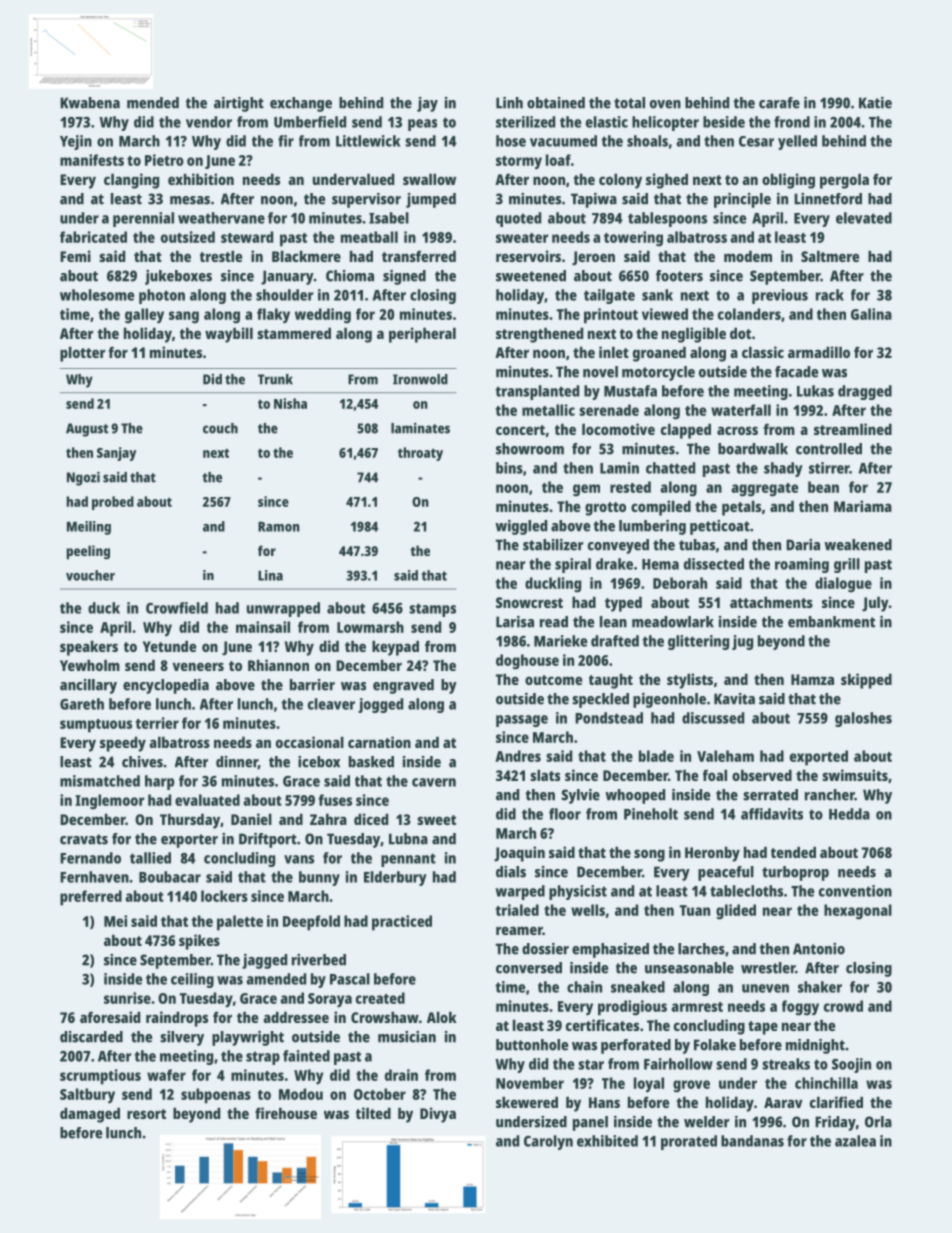 This screenshot has width=952, height=1233. What do you see at coordinates (865, 392) in the screenshot?
I see `dragged` at bounding box center [865, 392].
